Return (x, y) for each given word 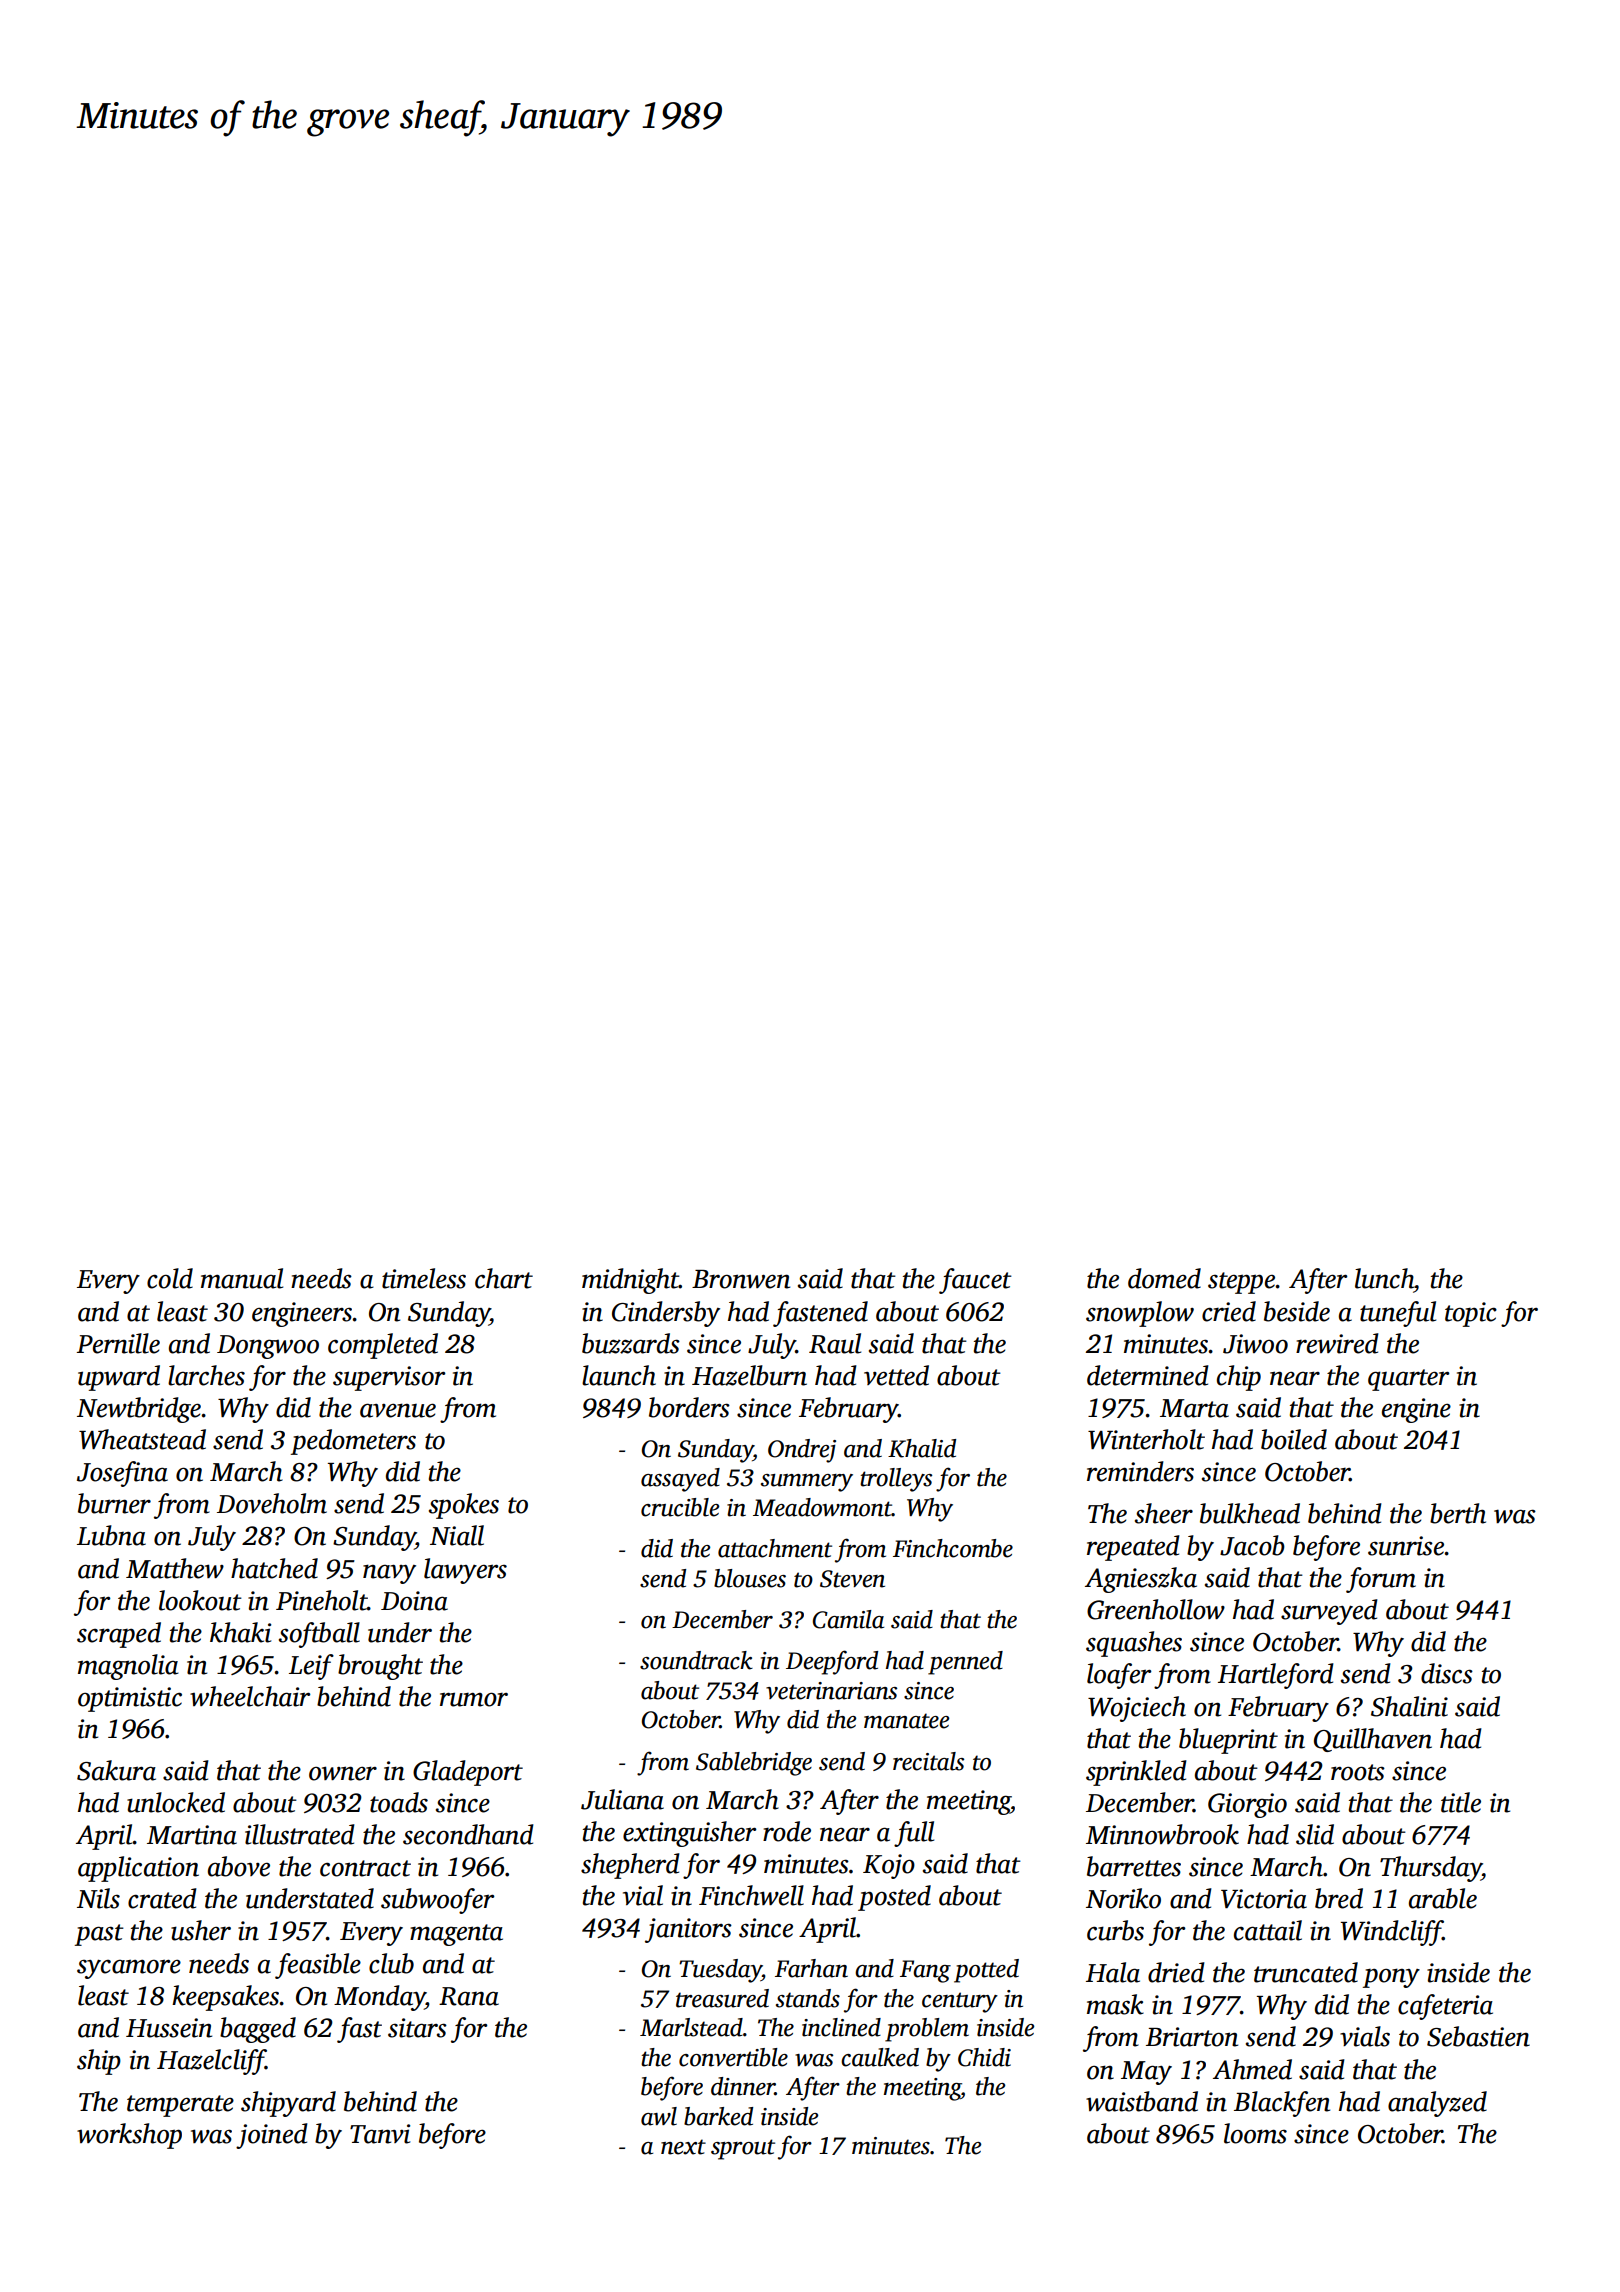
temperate (180, 2106)
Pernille (118, 1343)
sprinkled (1136, 1773)
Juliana (622, 1799)
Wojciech (1137, 1709)
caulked (880, 2057)
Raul (835, 1343)
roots (1358, 1772)
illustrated (300, 1834)
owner (343, 1773)
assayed (680, 1480)
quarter (1409, 1380)
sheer (1164, 1513)
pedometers (353, 1442)
